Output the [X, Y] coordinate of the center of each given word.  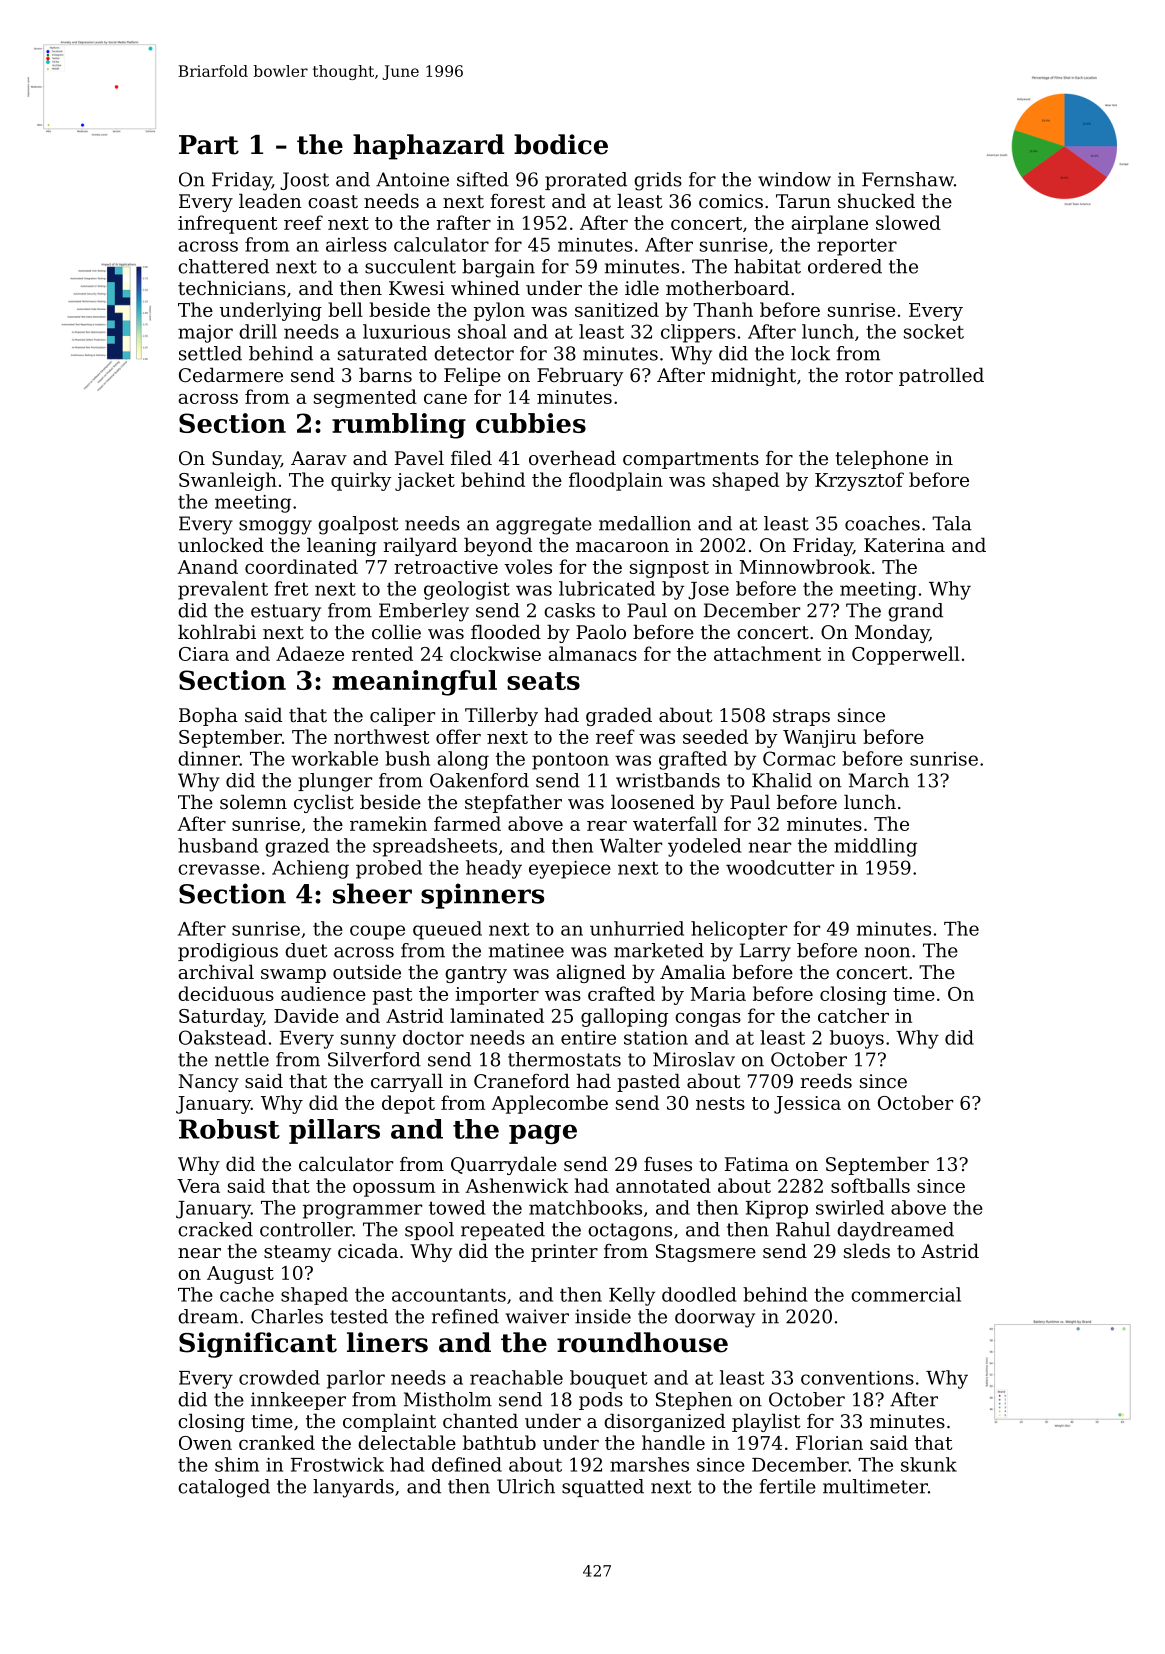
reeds [826, 1080]
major [205, 334]
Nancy [208, 1083]
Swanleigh [228, 481]
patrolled [941, 376]
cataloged [224, 1488]
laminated [497, 1015]
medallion [645, 523]
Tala [952, 523]
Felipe [472, 376]
